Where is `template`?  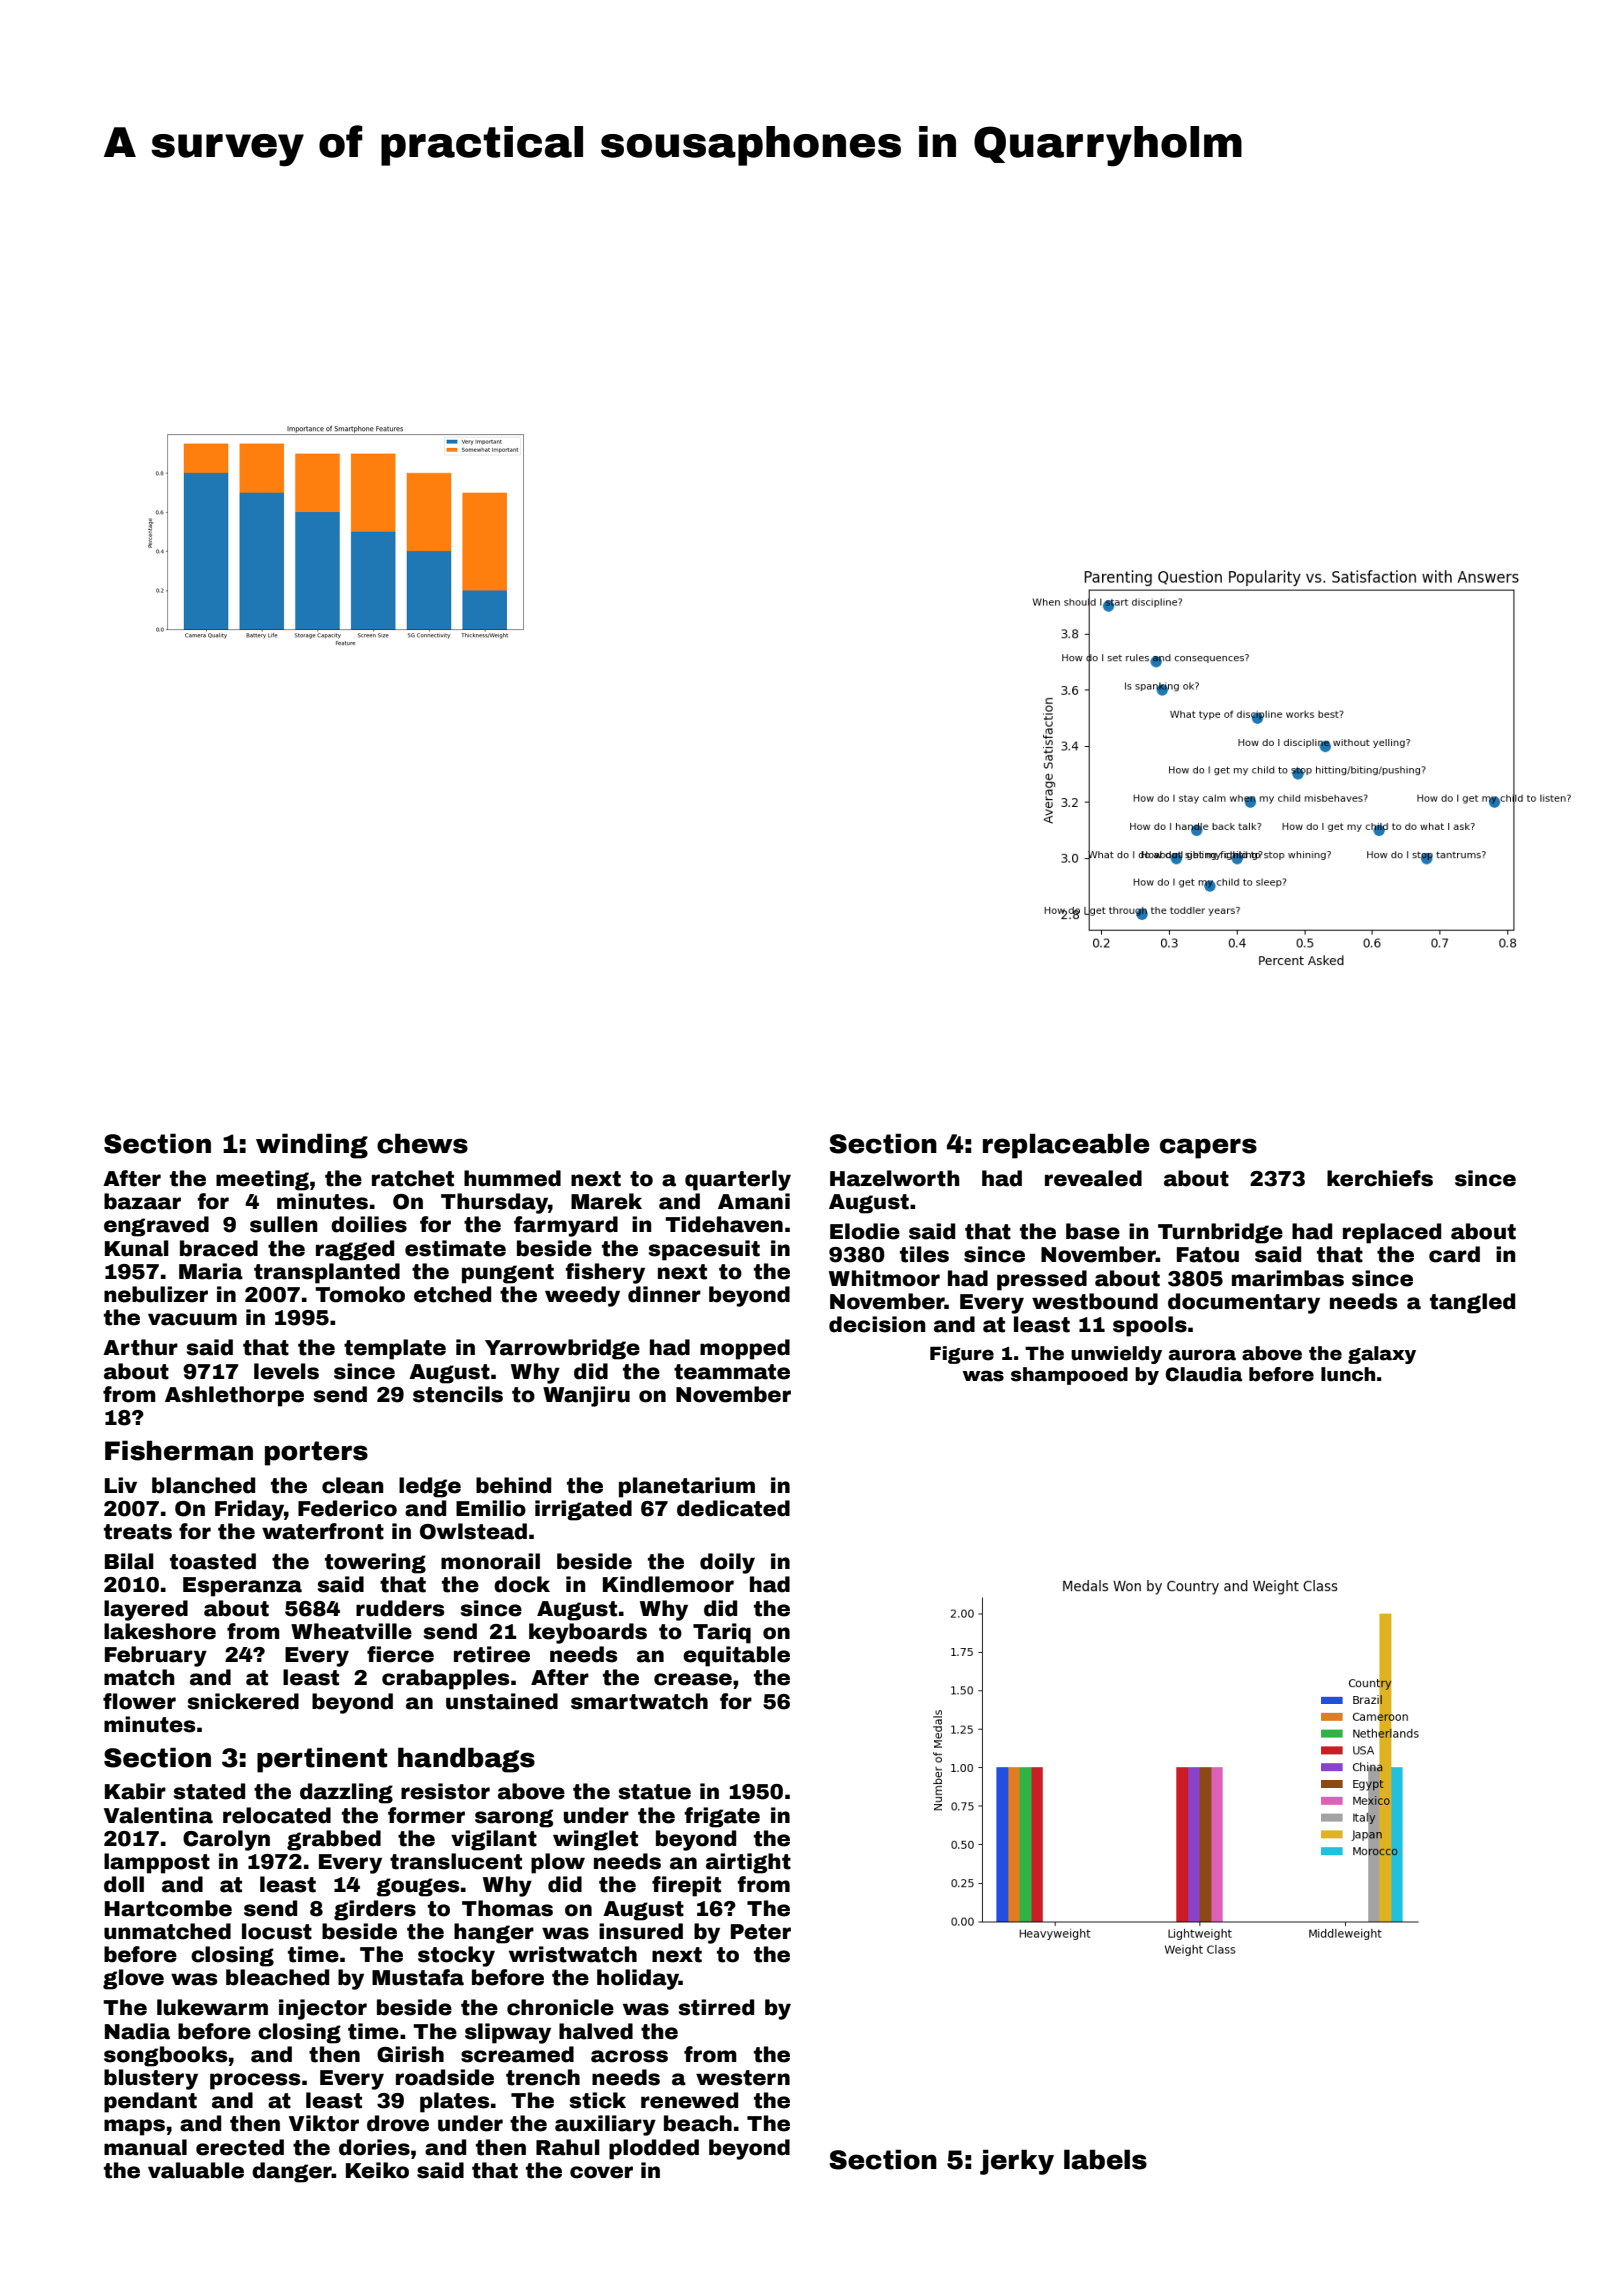
template is located at coordinates (395, 1349).
